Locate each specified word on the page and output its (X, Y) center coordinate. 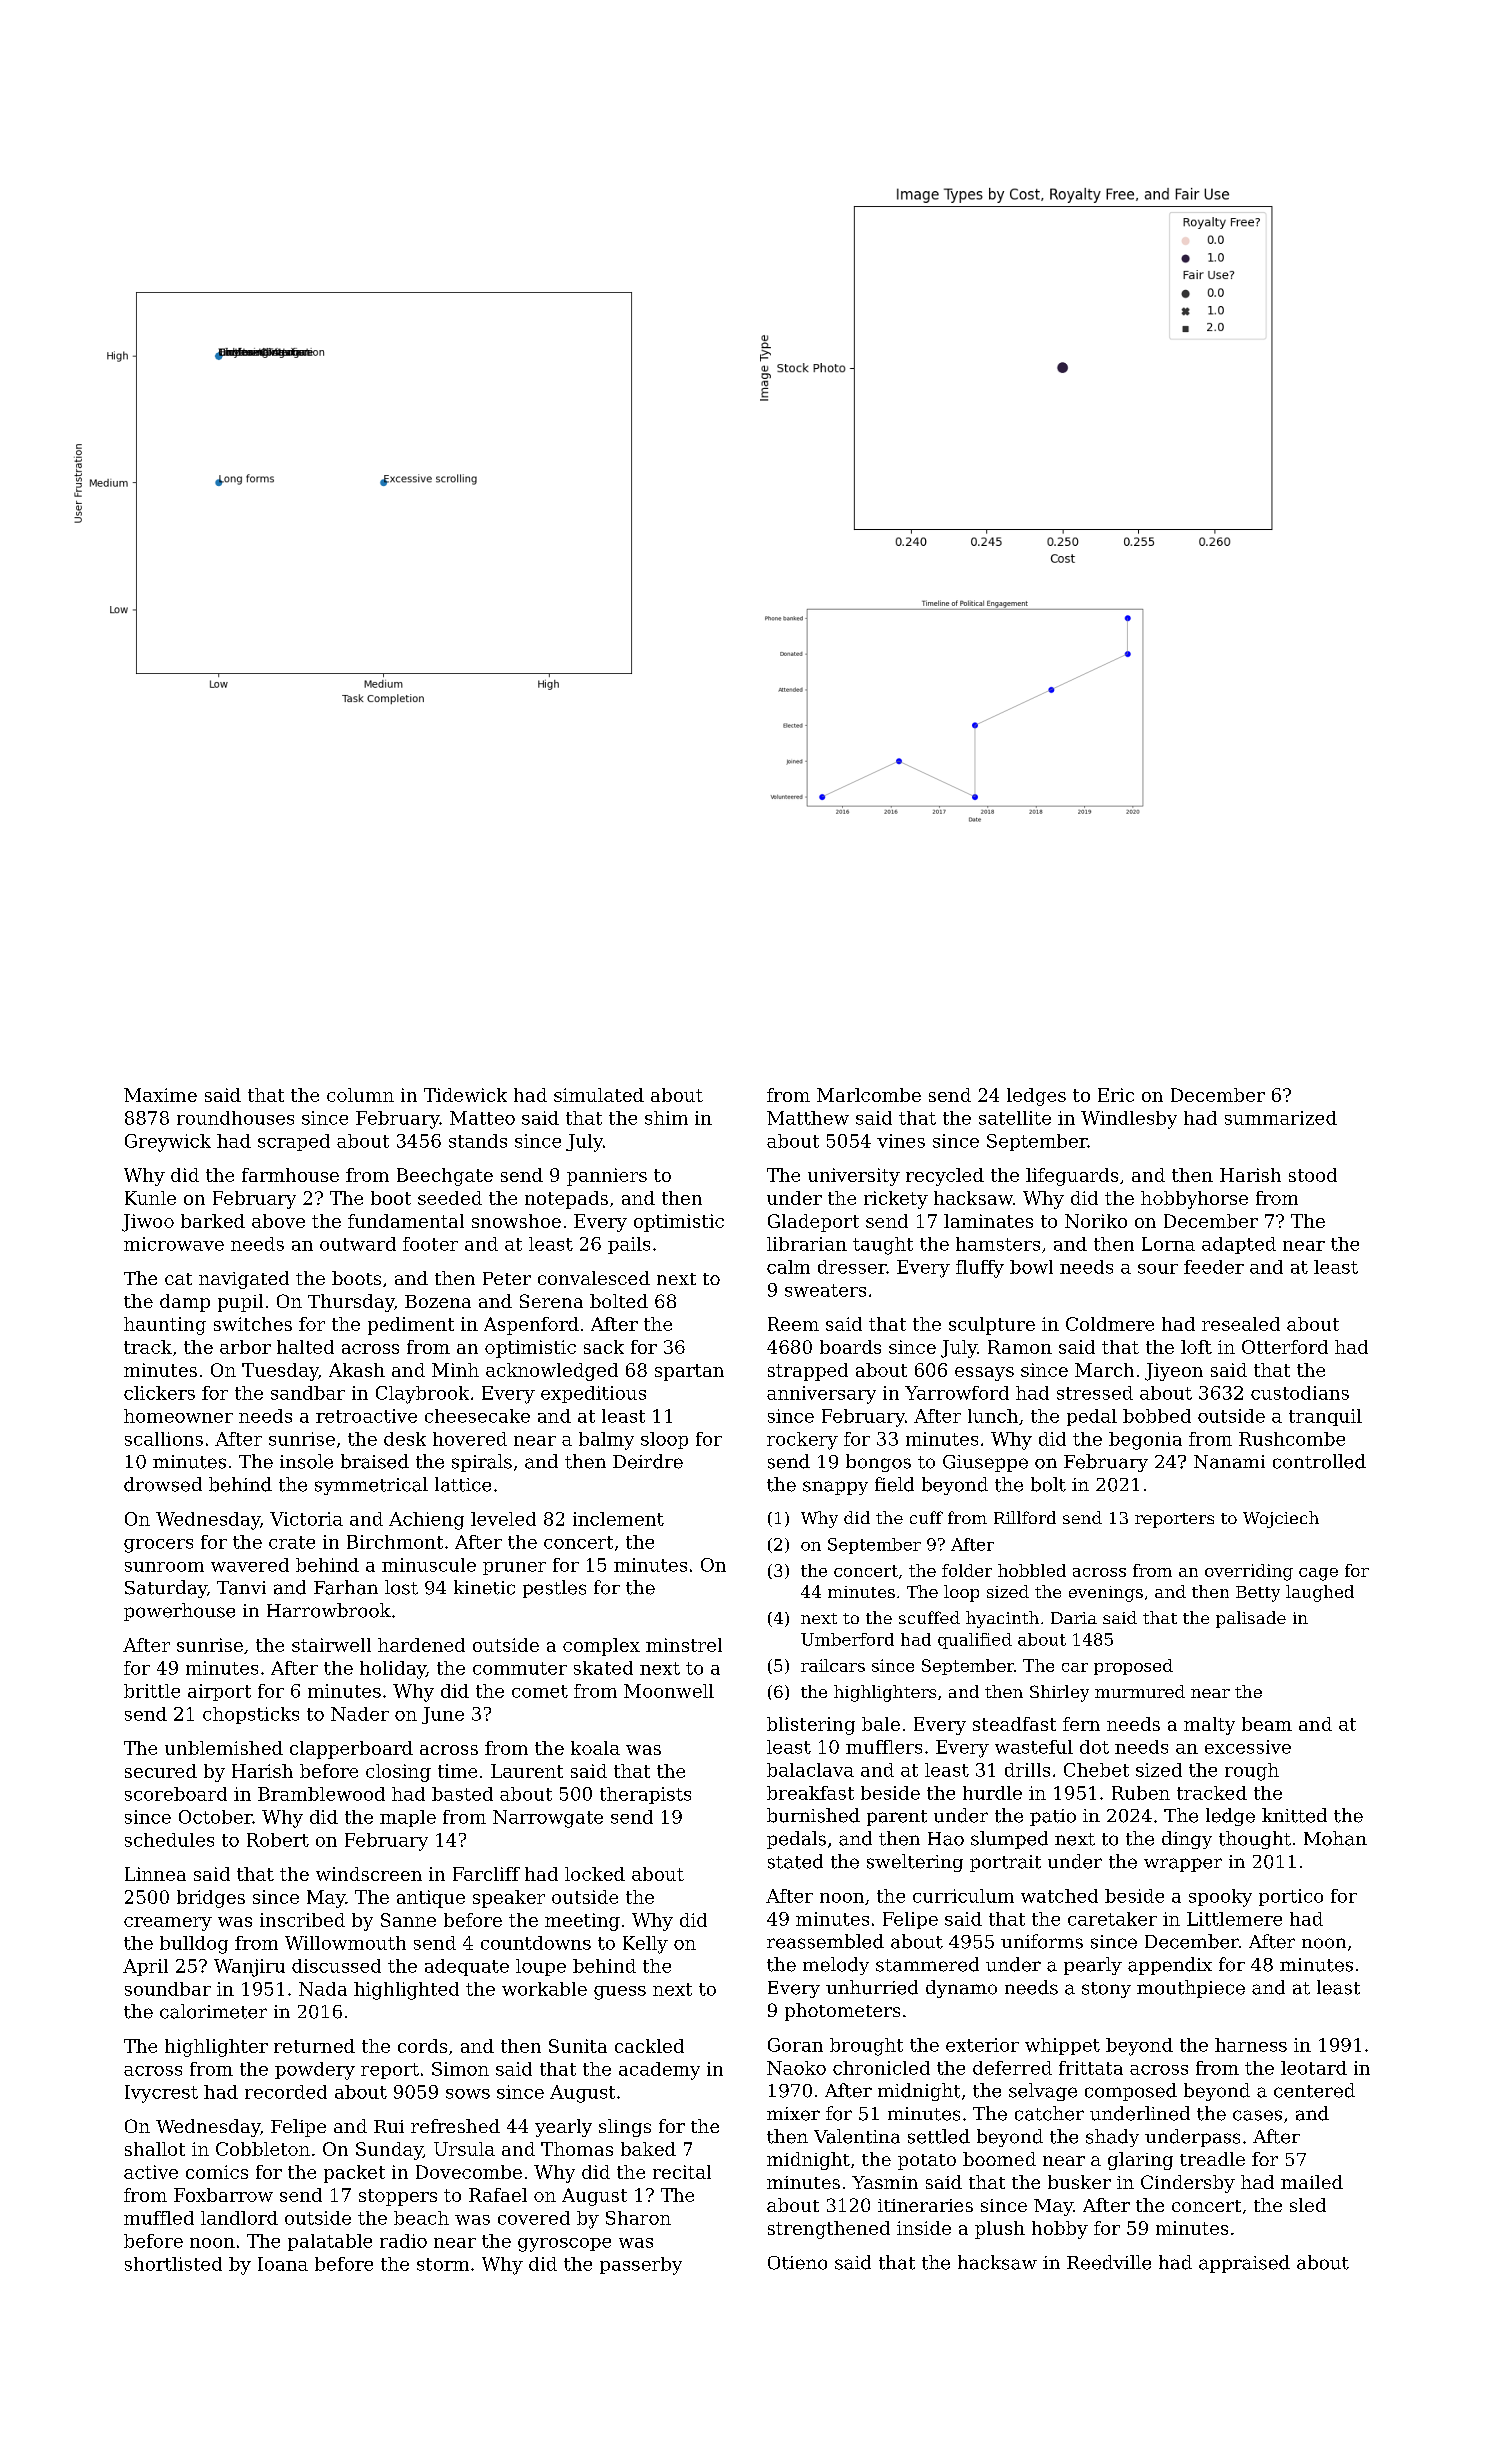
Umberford (847, 1639)
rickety (896, 1200)
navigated (244, 1280)
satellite (1015, 1118)
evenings (1106, 1594)
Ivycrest (161, 2094)
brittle (152, 1691)
